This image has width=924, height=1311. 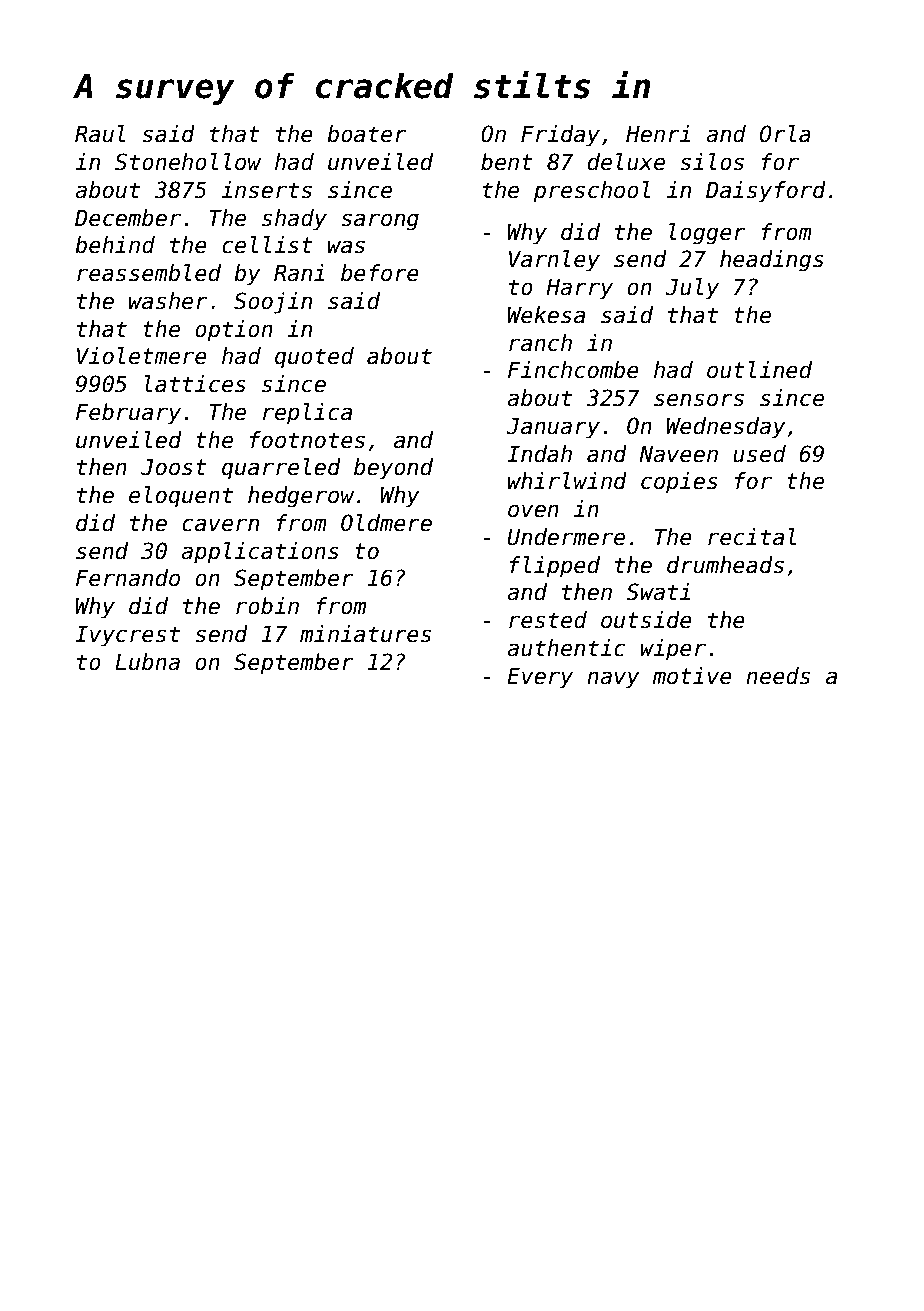 I want to click on Friday, so click(x=560, y=136).
